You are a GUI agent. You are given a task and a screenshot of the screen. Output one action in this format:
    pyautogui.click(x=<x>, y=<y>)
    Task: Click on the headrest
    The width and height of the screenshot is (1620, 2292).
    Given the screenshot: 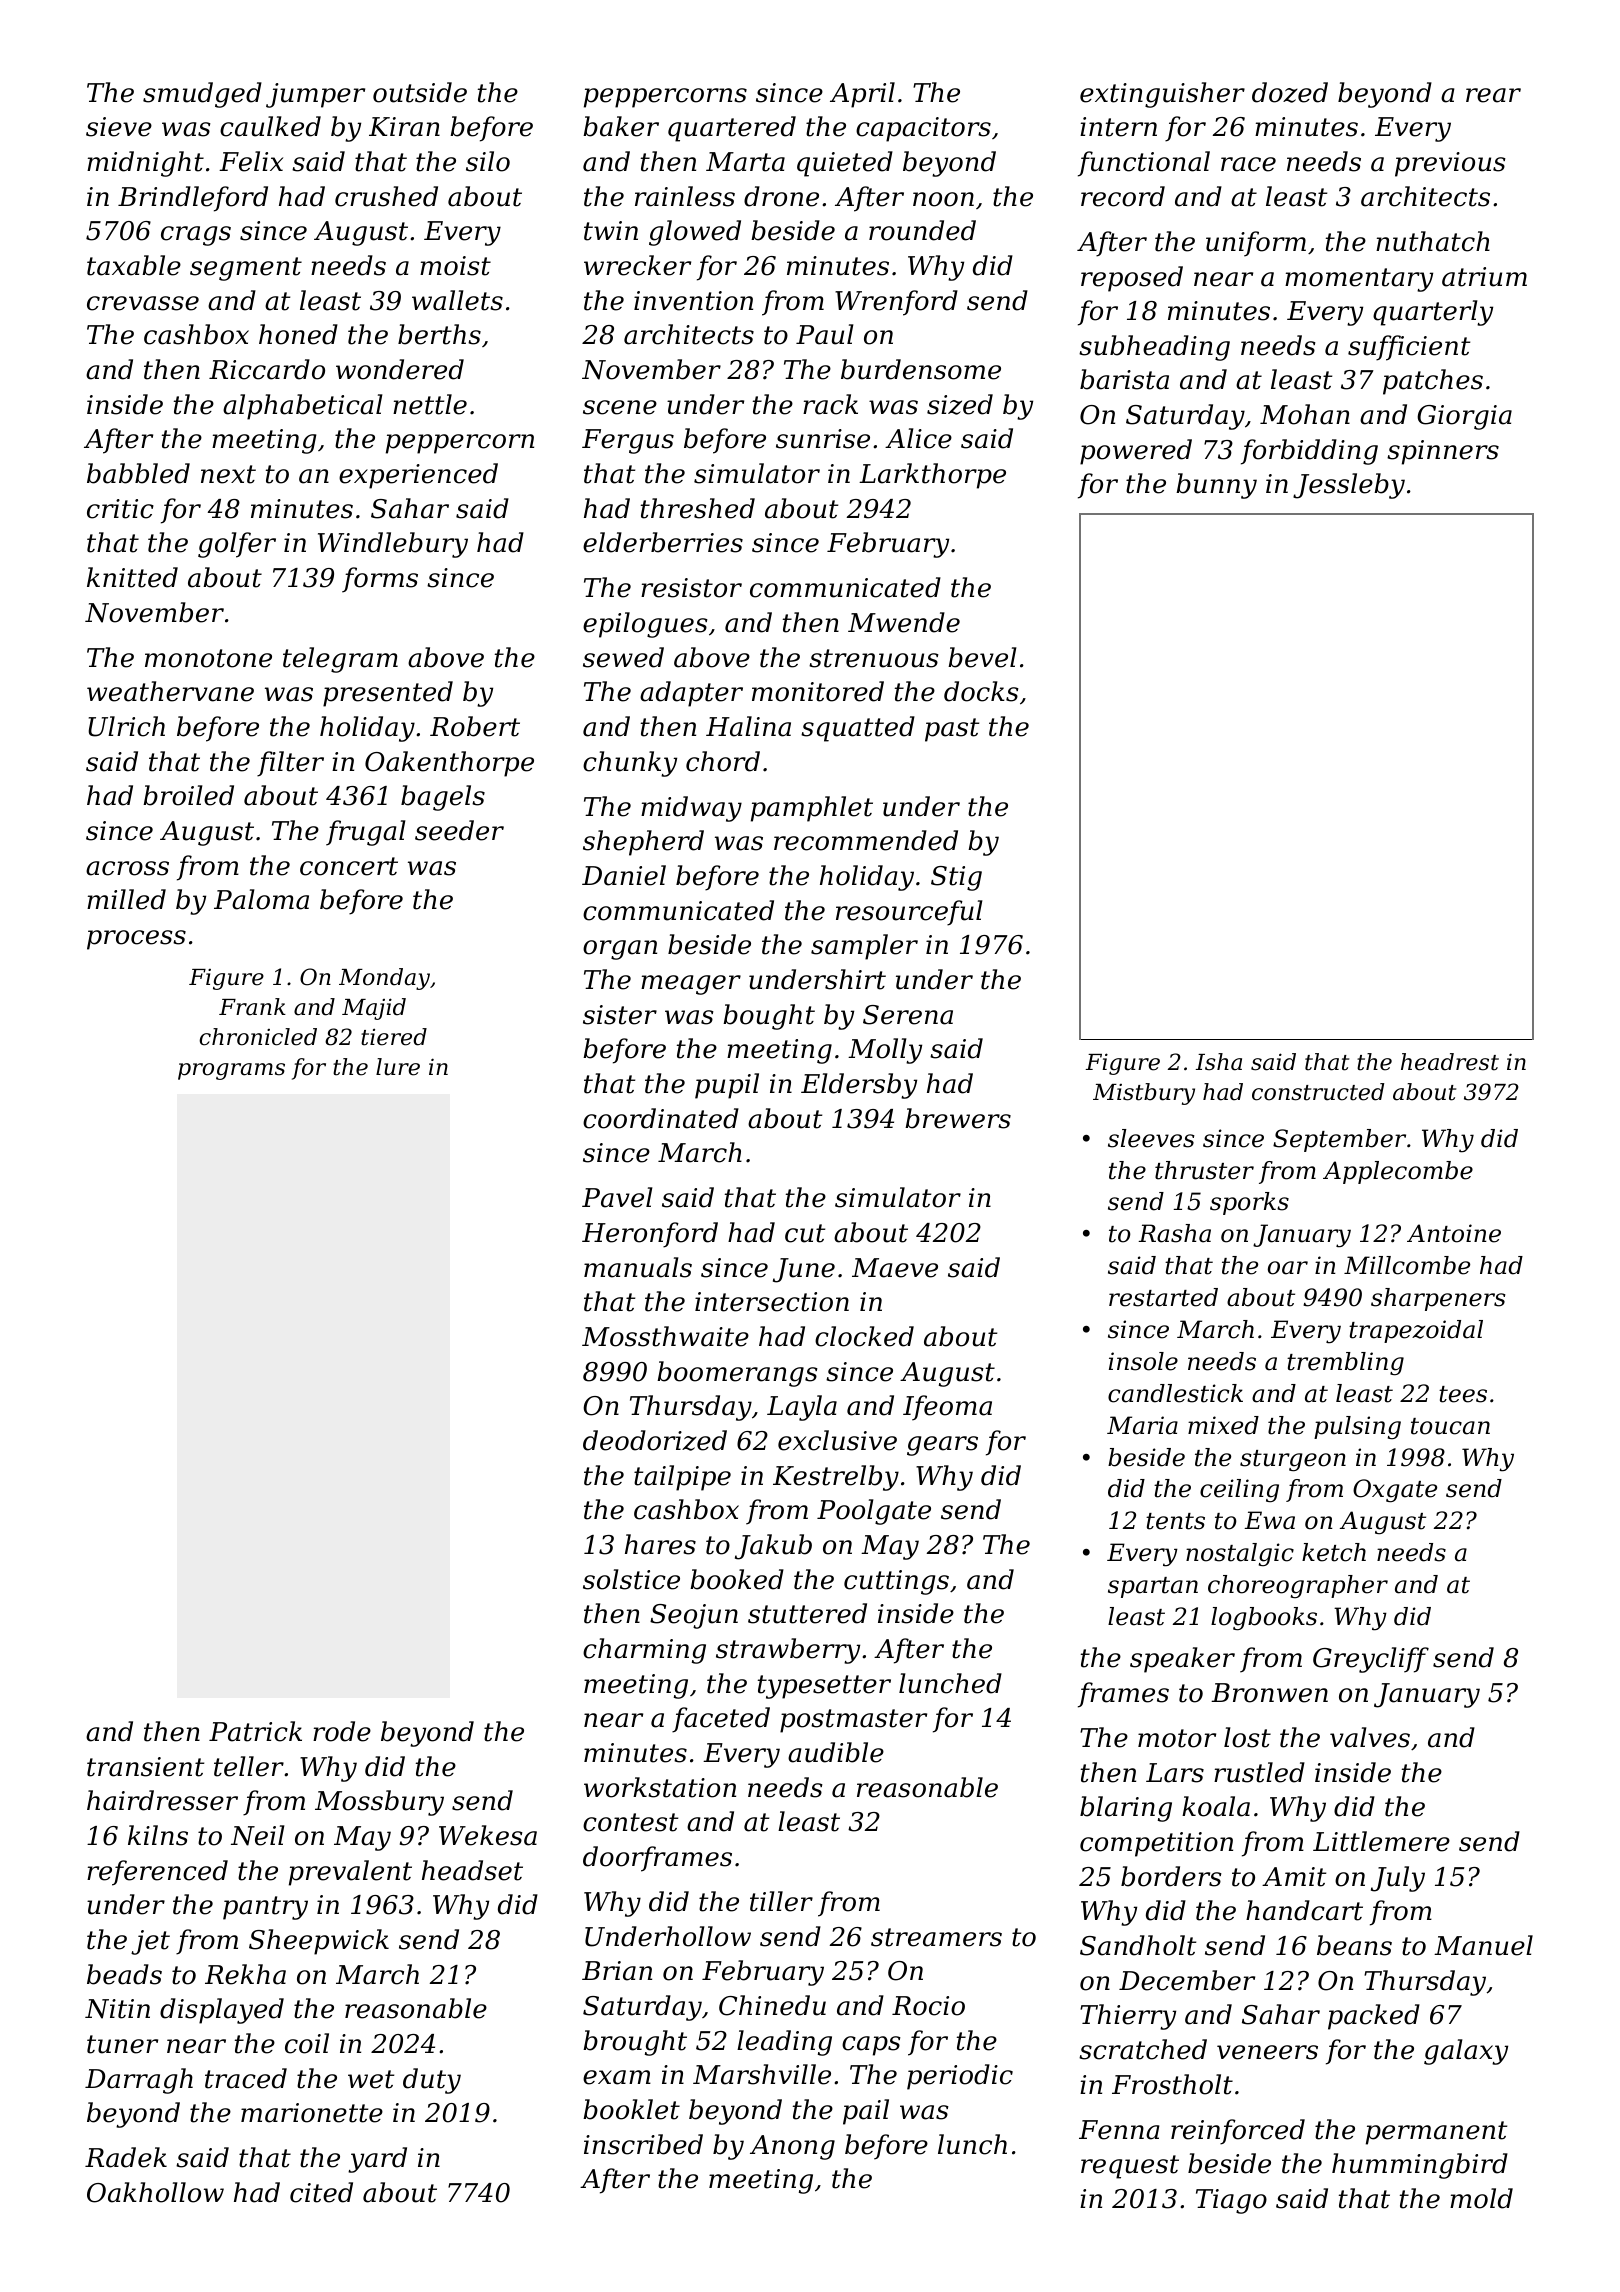 What is the action you would take?
    pyautogui.click(x=1450, y=1062)
